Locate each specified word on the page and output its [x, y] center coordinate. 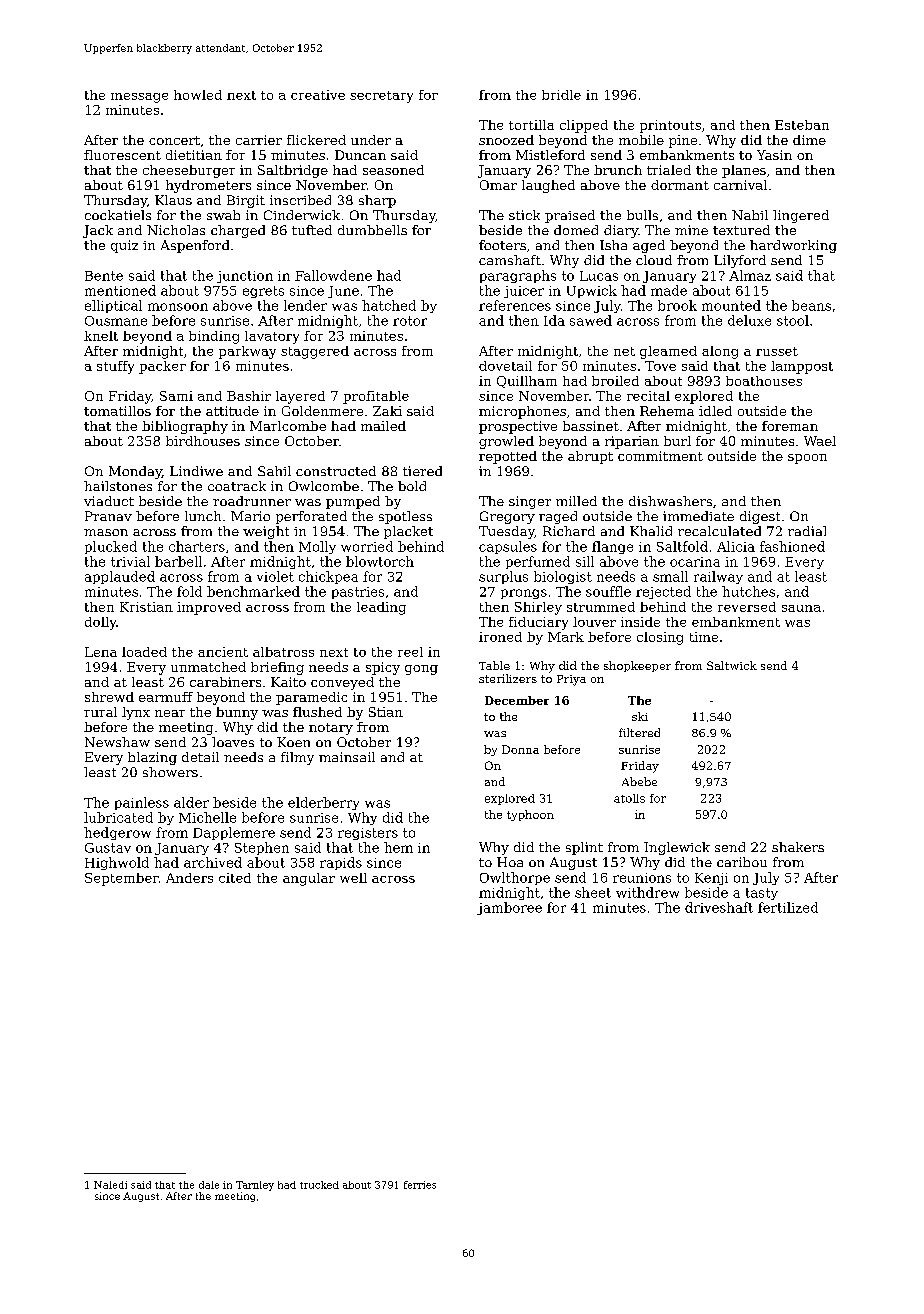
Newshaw [117, 742]
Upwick [592, 291]
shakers [798, 847]
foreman [790, 426]
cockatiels [118, 215]
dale [209, 1185]
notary [331, 729]
